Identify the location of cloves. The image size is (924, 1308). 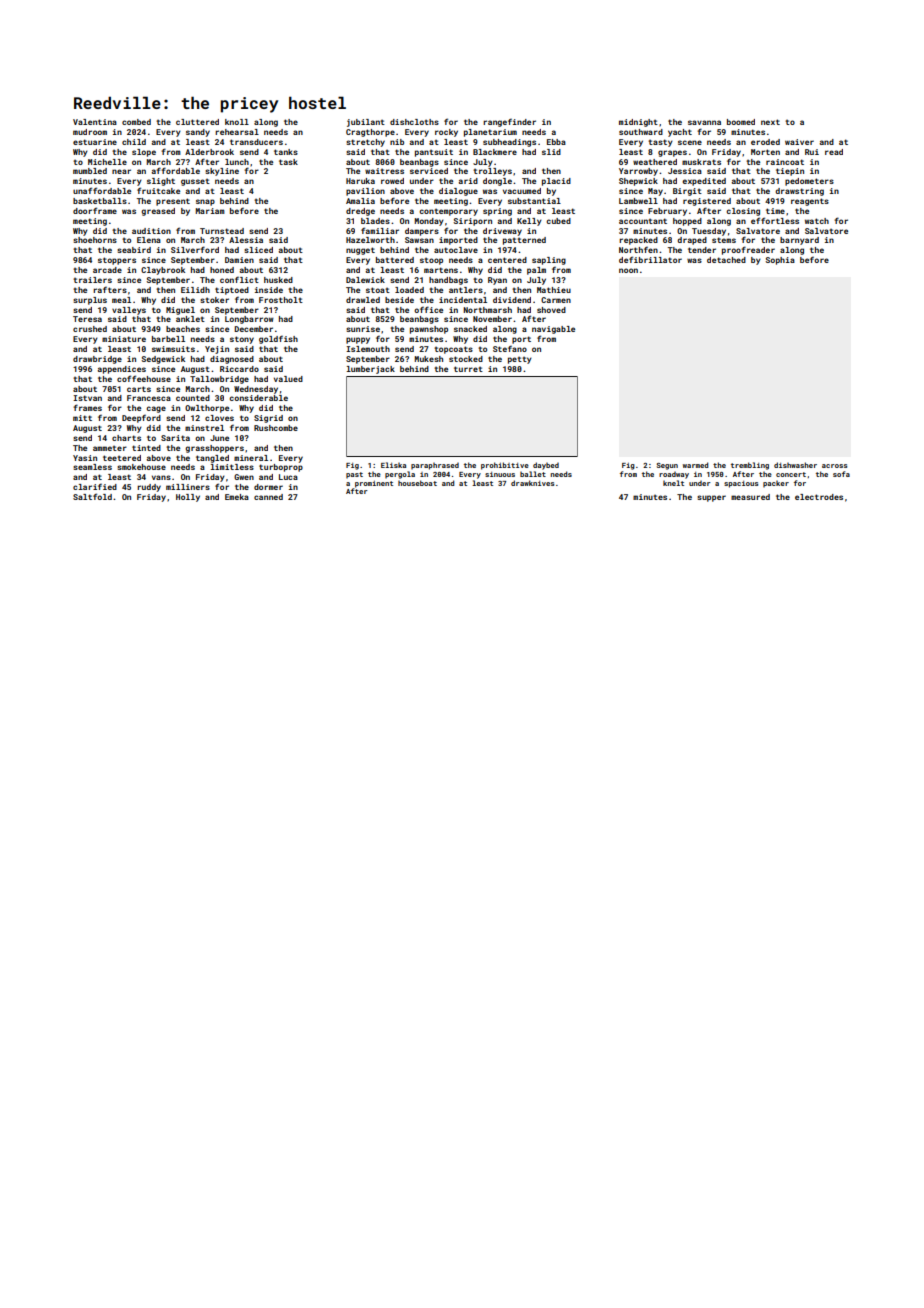
(219, 418).
